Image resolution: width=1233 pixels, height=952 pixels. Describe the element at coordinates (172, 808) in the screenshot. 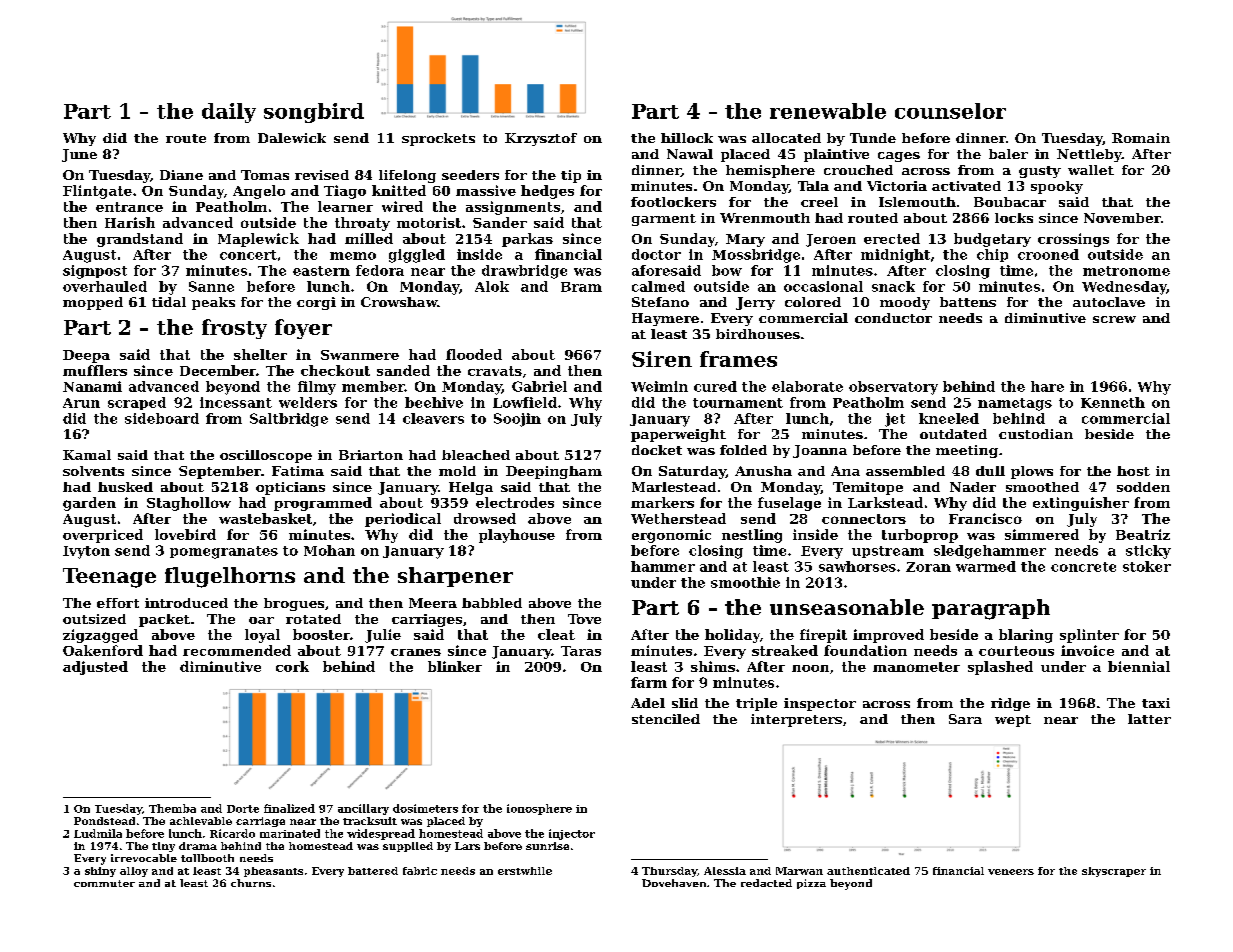

I see `Themba` at that location.
